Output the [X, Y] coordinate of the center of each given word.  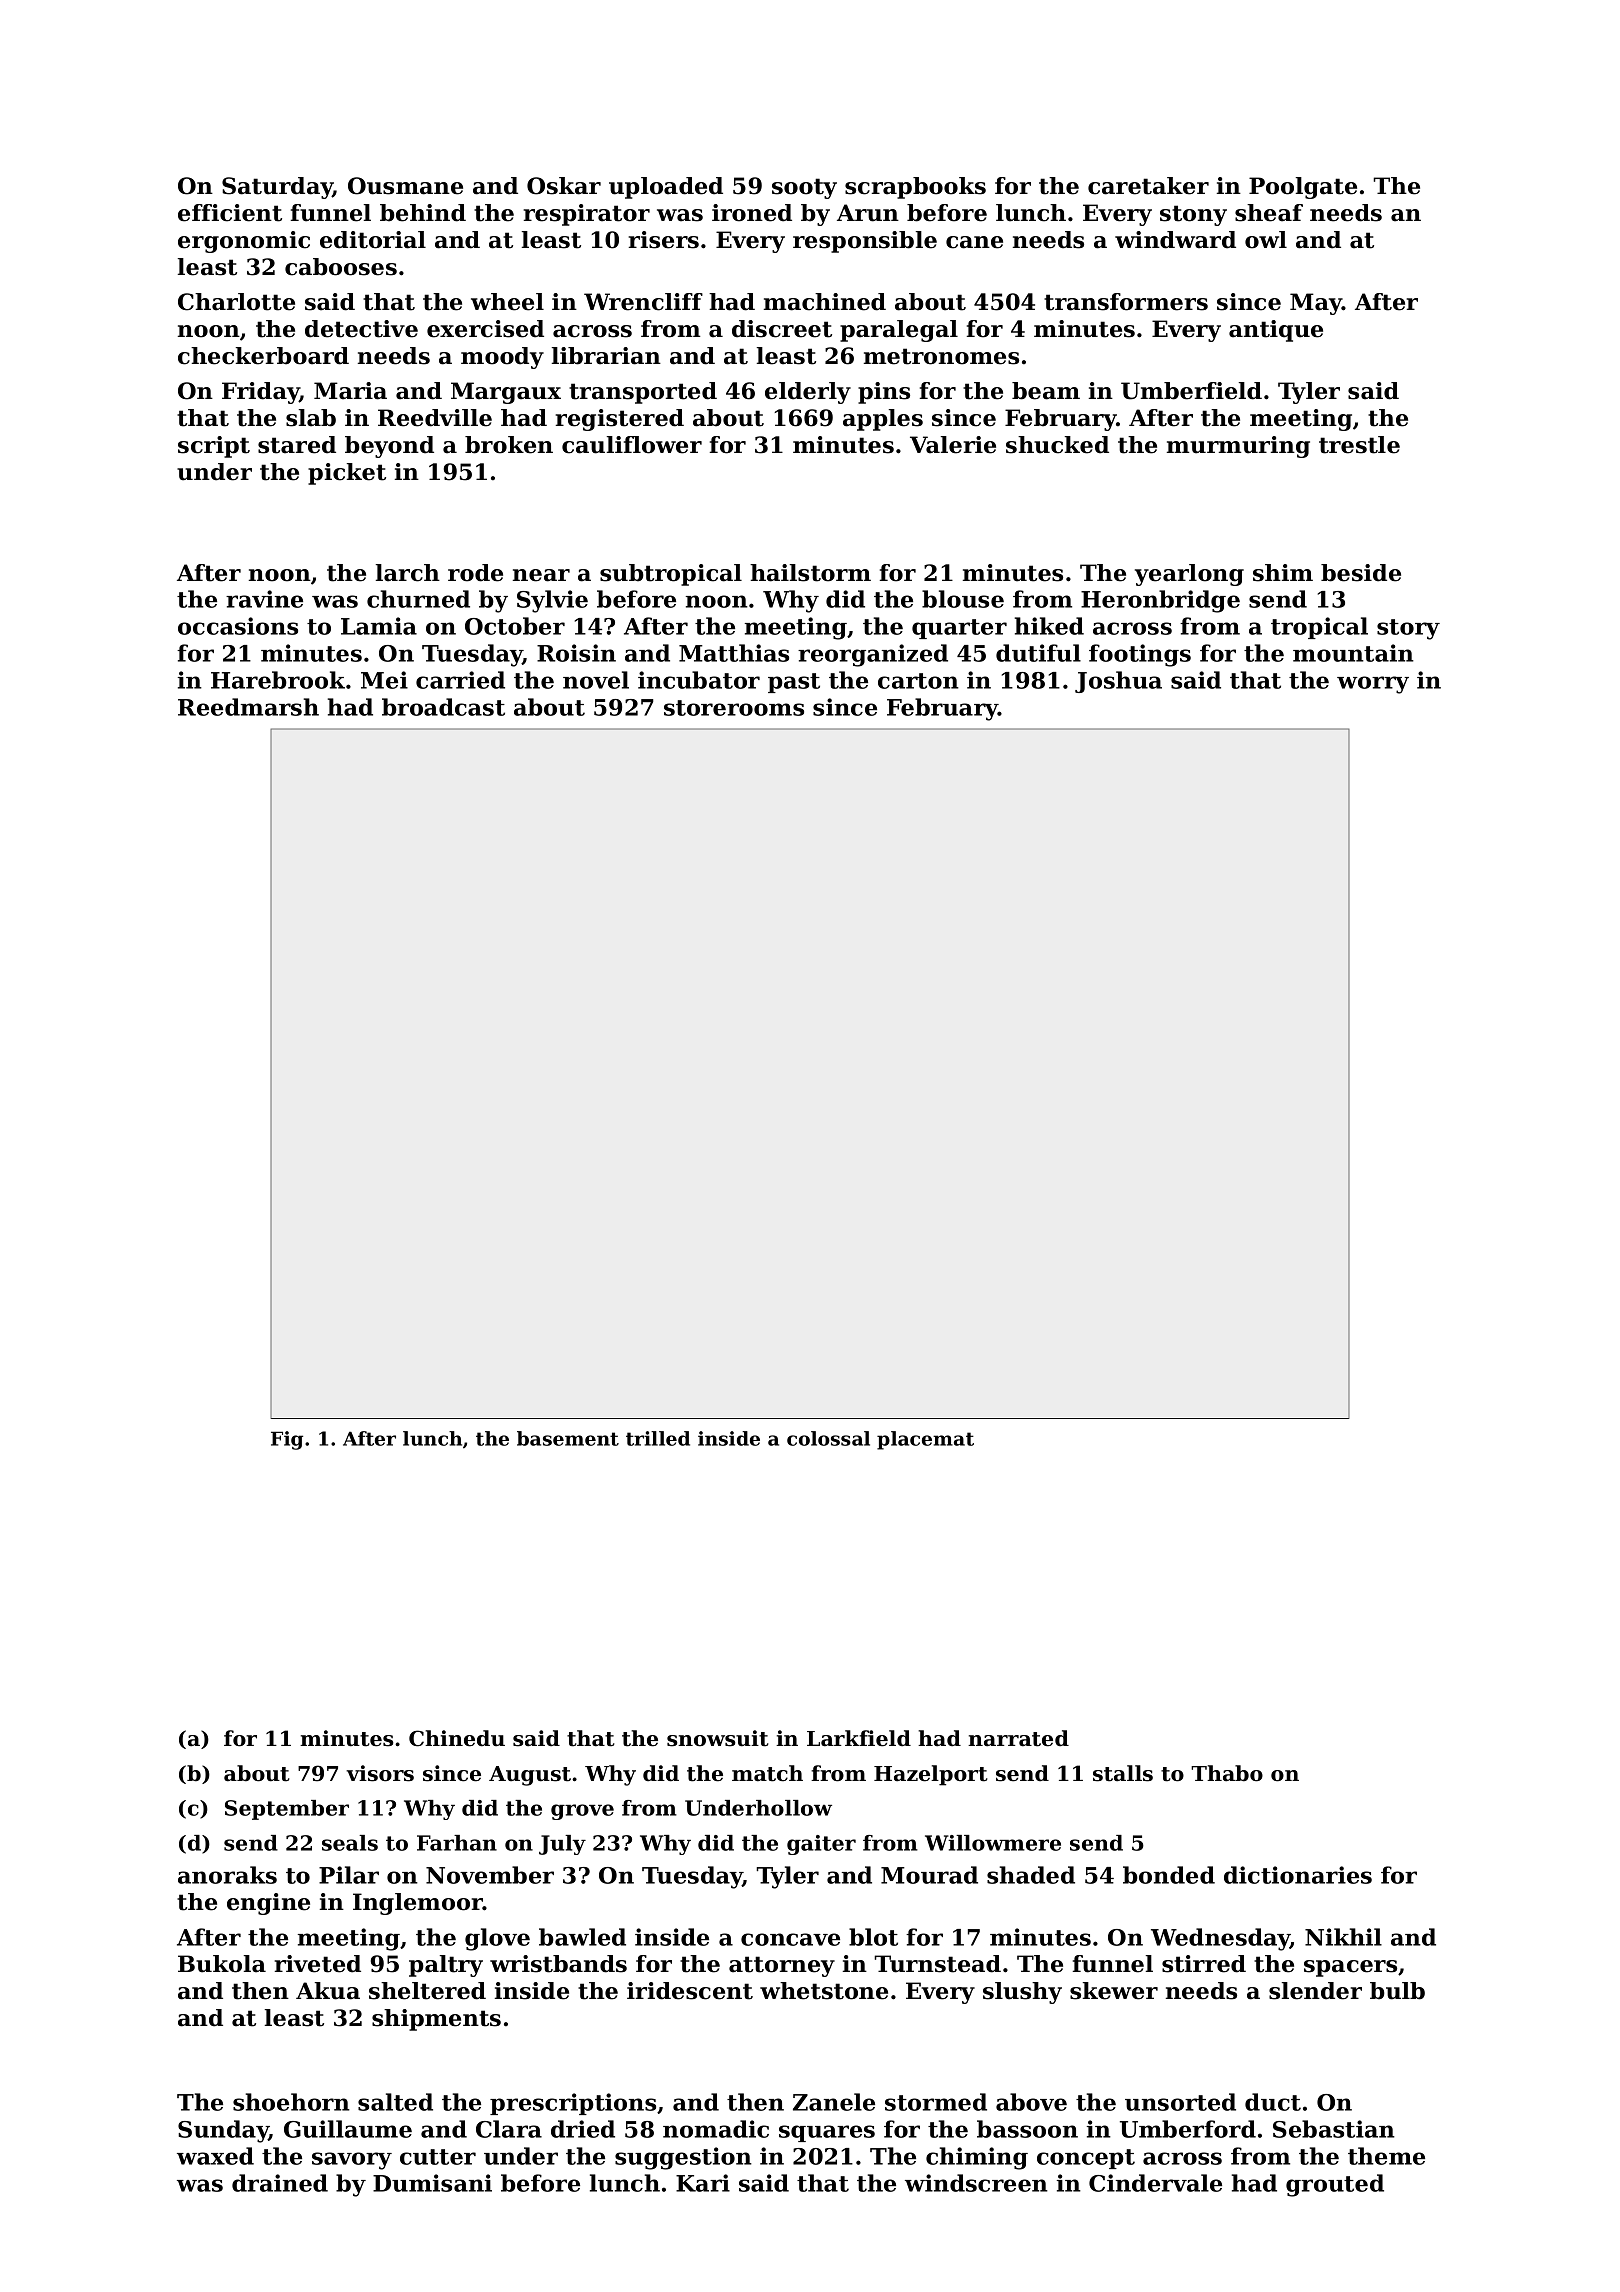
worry [1373, 685]
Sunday [223, 2131]
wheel [507, 302]
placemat [925, 1440]
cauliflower [632, 445]
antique [1276, 331]
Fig [287, 1440]
